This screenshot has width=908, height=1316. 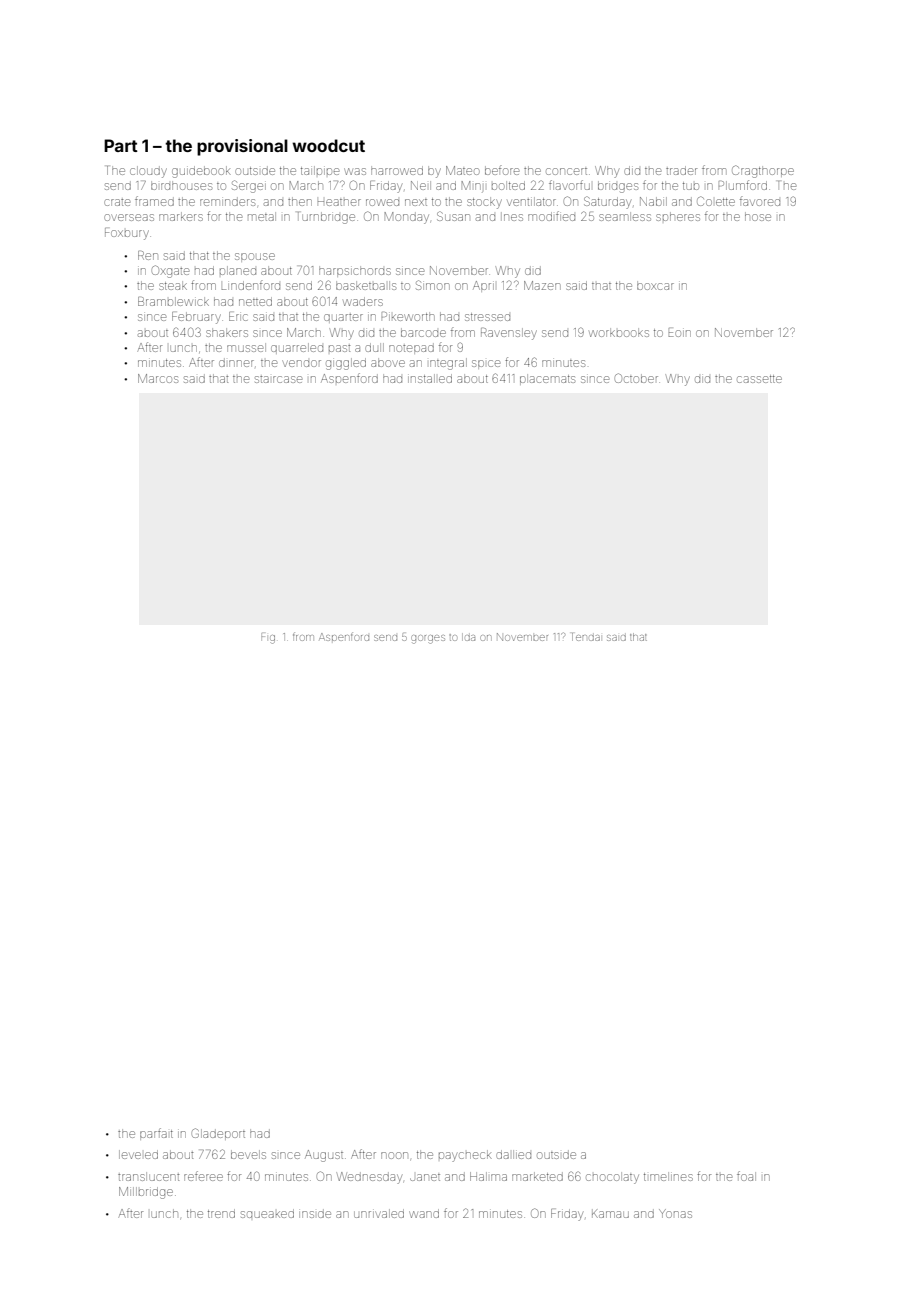 What do you see at coordinates (586, 637) in the screenshot?
I see `Tendai` at bounding box center [586, 637].
